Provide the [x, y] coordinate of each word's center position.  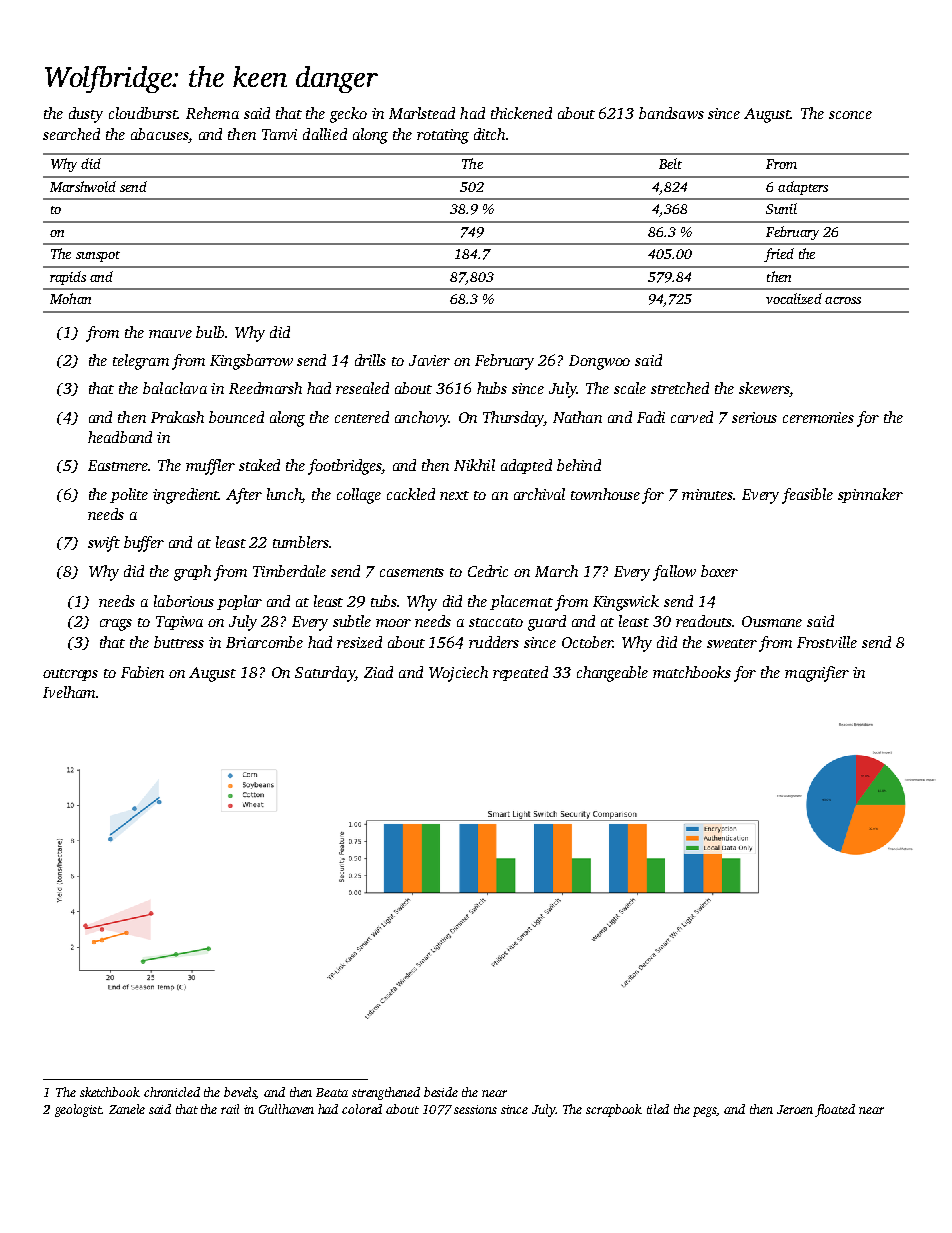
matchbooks [692, 672]
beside [441, 1092]
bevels [240, 1093]
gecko [348, 115]
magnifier [817, 674]
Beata [332, 1092]
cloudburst [143, 113]
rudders [494, 642]
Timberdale [289, 571]
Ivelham [69, 692]
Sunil [781, 208]
